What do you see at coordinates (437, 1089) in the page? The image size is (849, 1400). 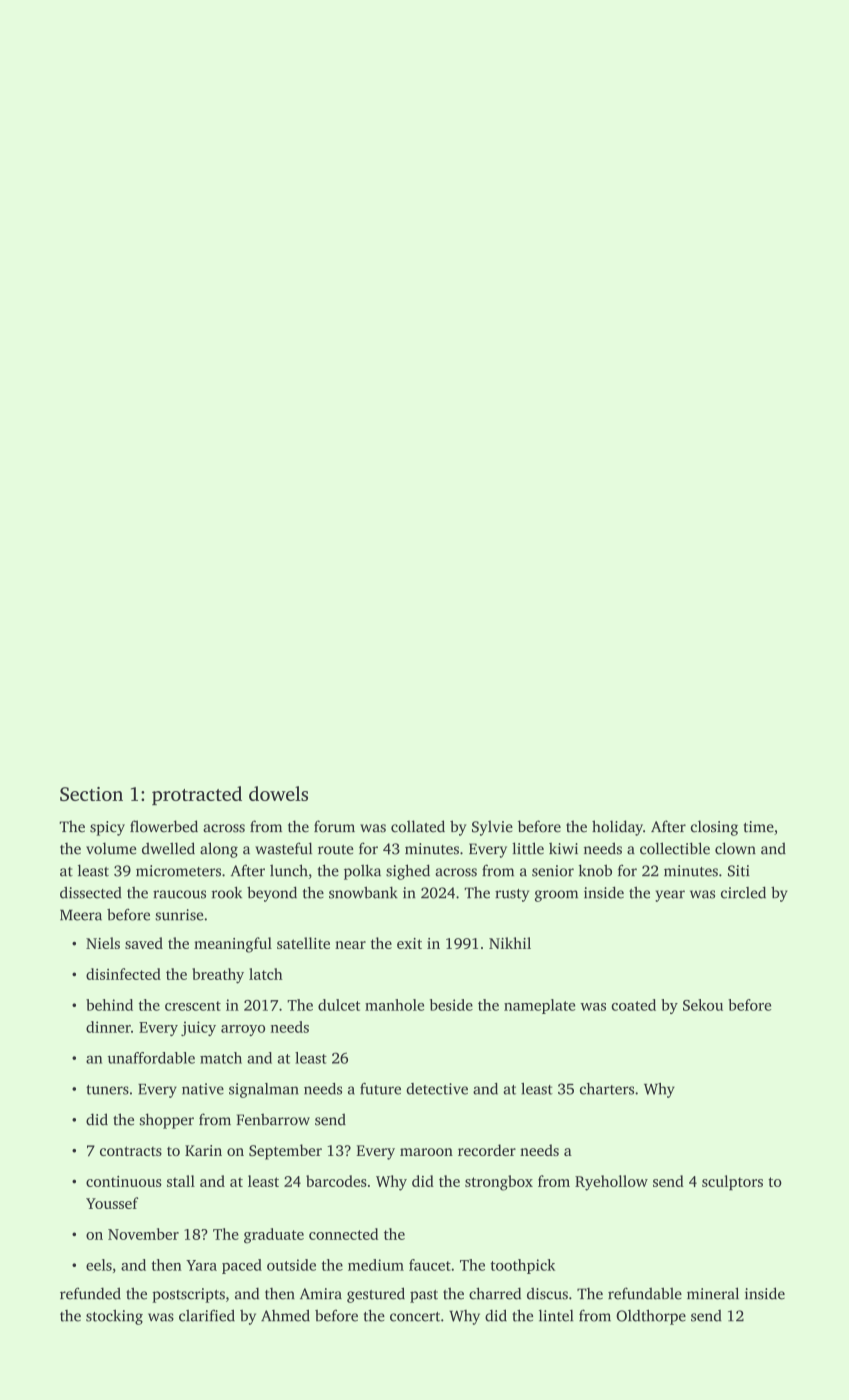 I see `detective` at bounding box center [437, 1089].
